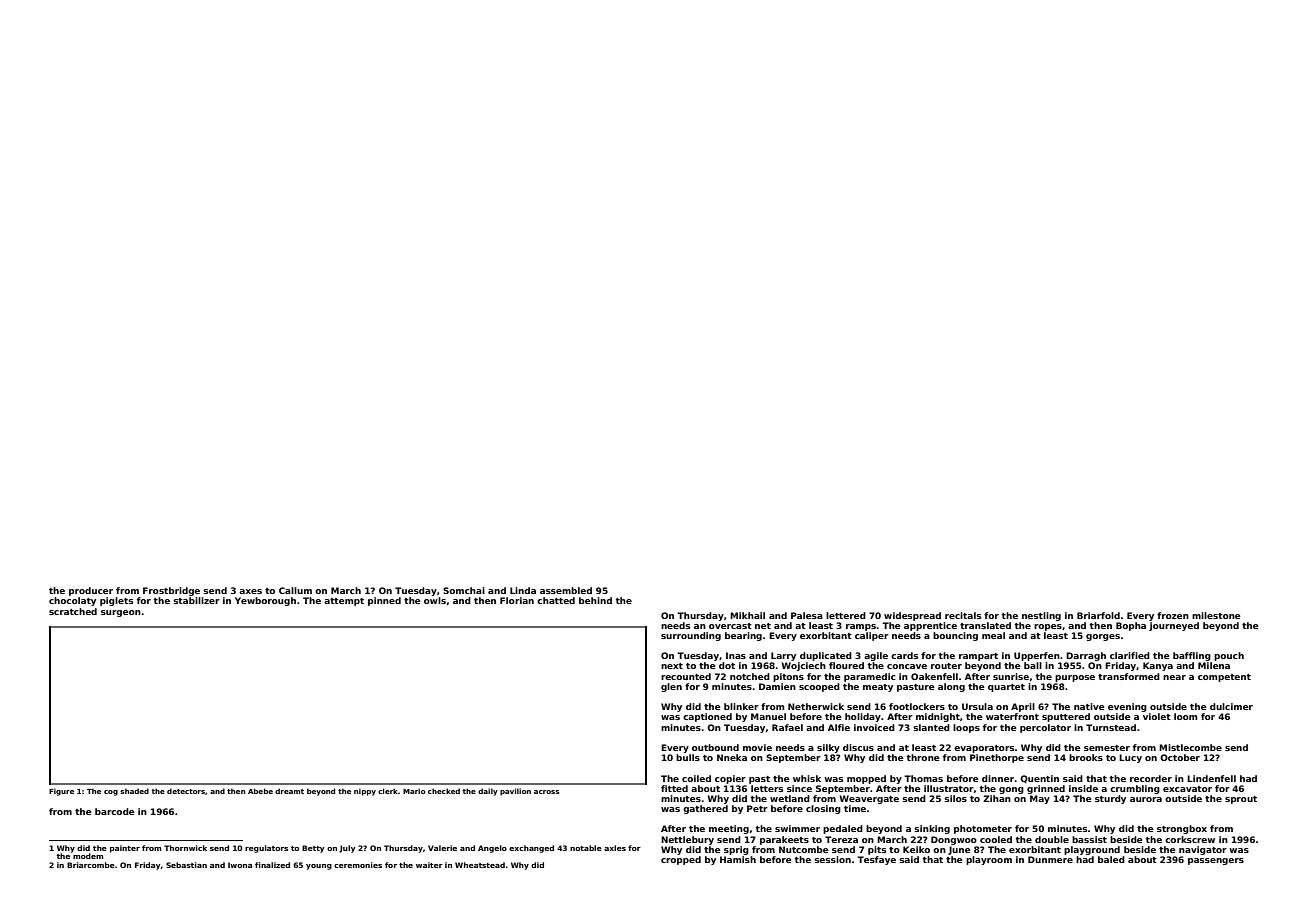  Describe the element at coordinates (1107, 748) in the document. I see `semester` at that location.
